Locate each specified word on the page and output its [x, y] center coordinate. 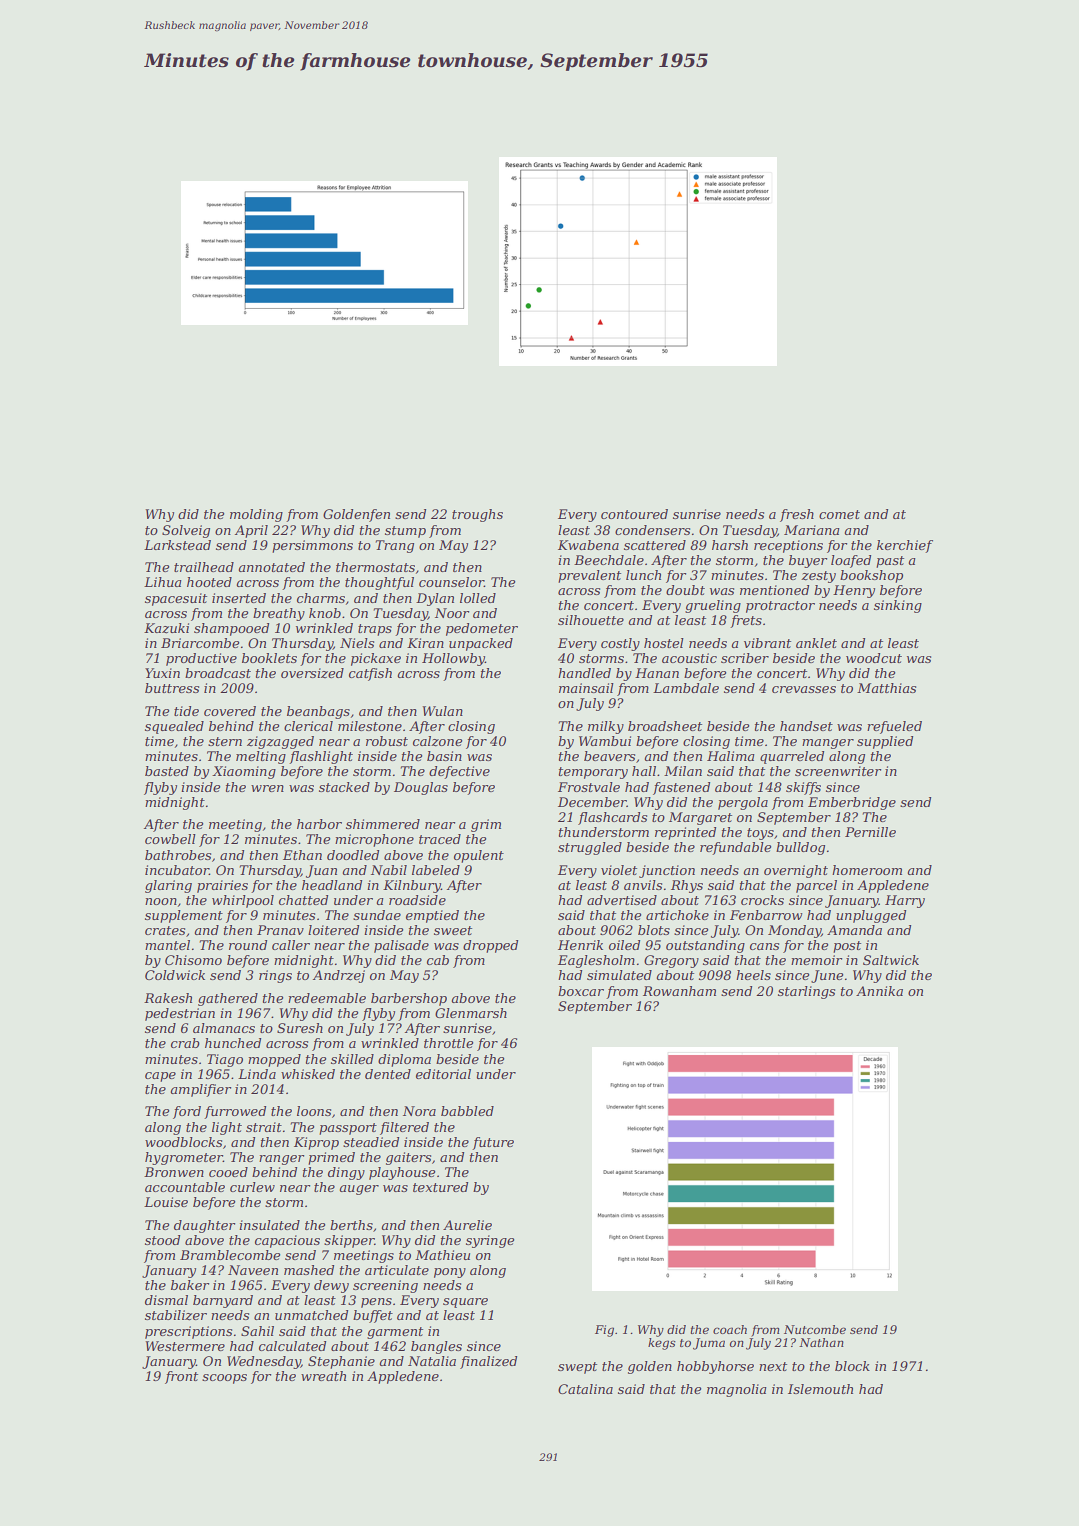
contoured [634, 514]
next [773, 1366]
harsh [730, 545]
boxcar [581, 991]
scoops [224, 1379]
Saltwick [891, 960]
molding [256, 515]
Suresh [300, 1028]
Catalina [585, 1389]
